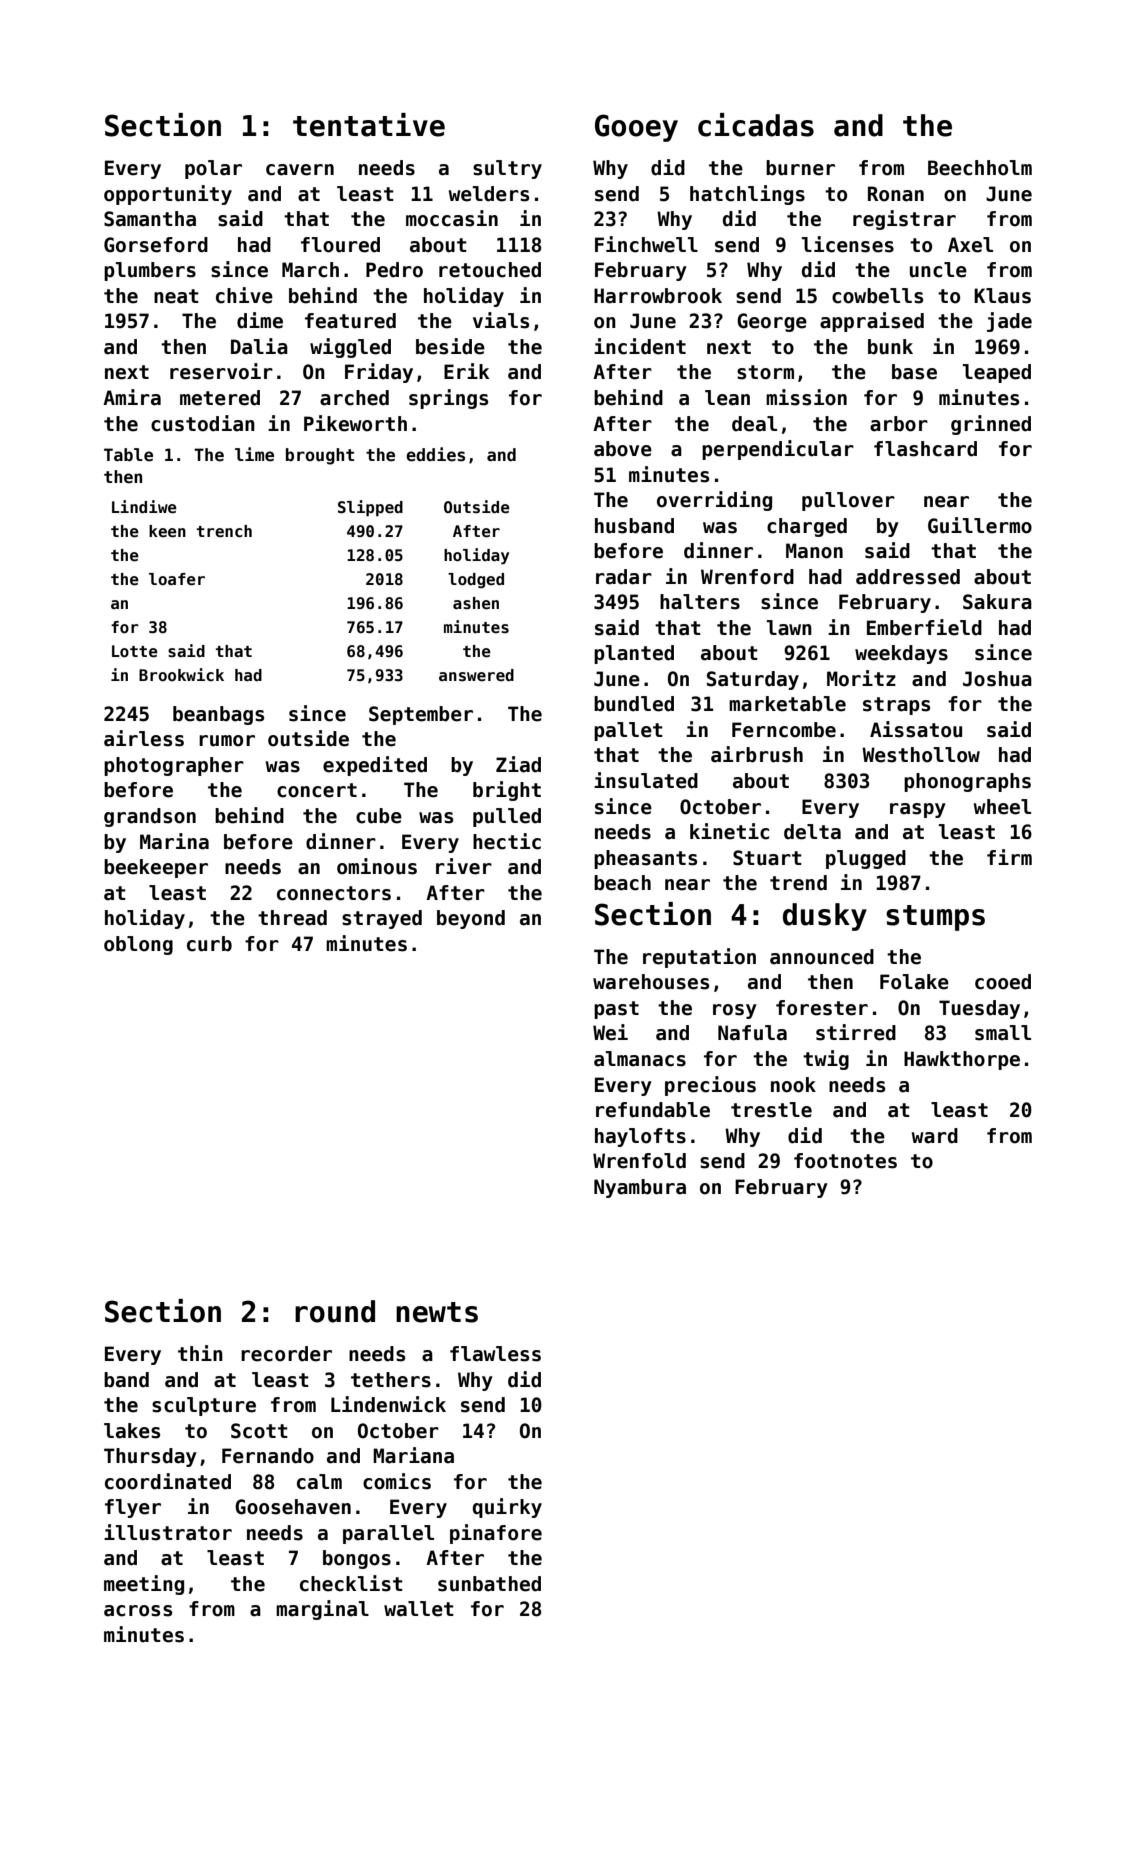  I want to click on quirky, so click(507, 1508).
